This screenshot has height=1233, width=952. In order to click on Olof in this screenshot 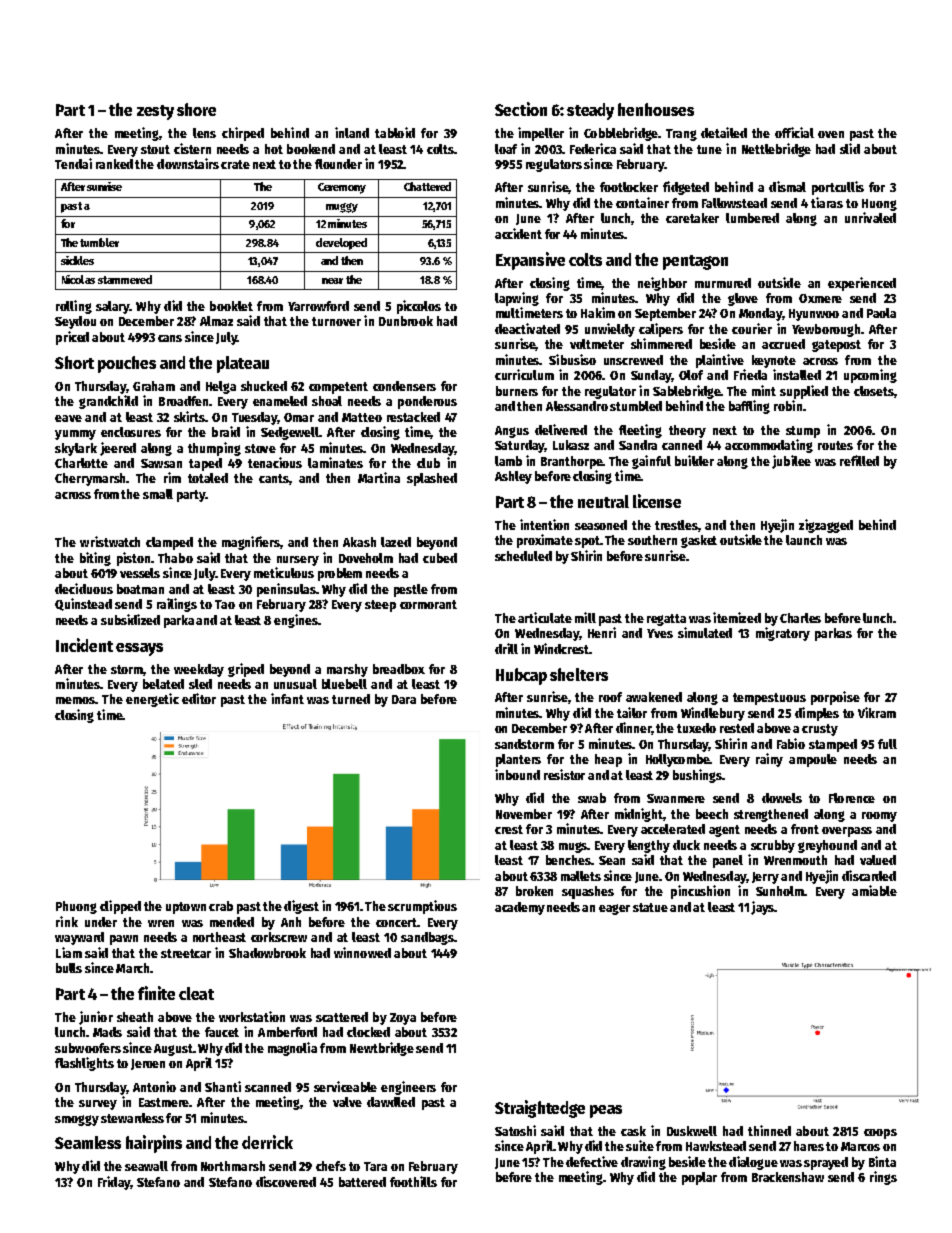, I will do `click(691, 375)`.
